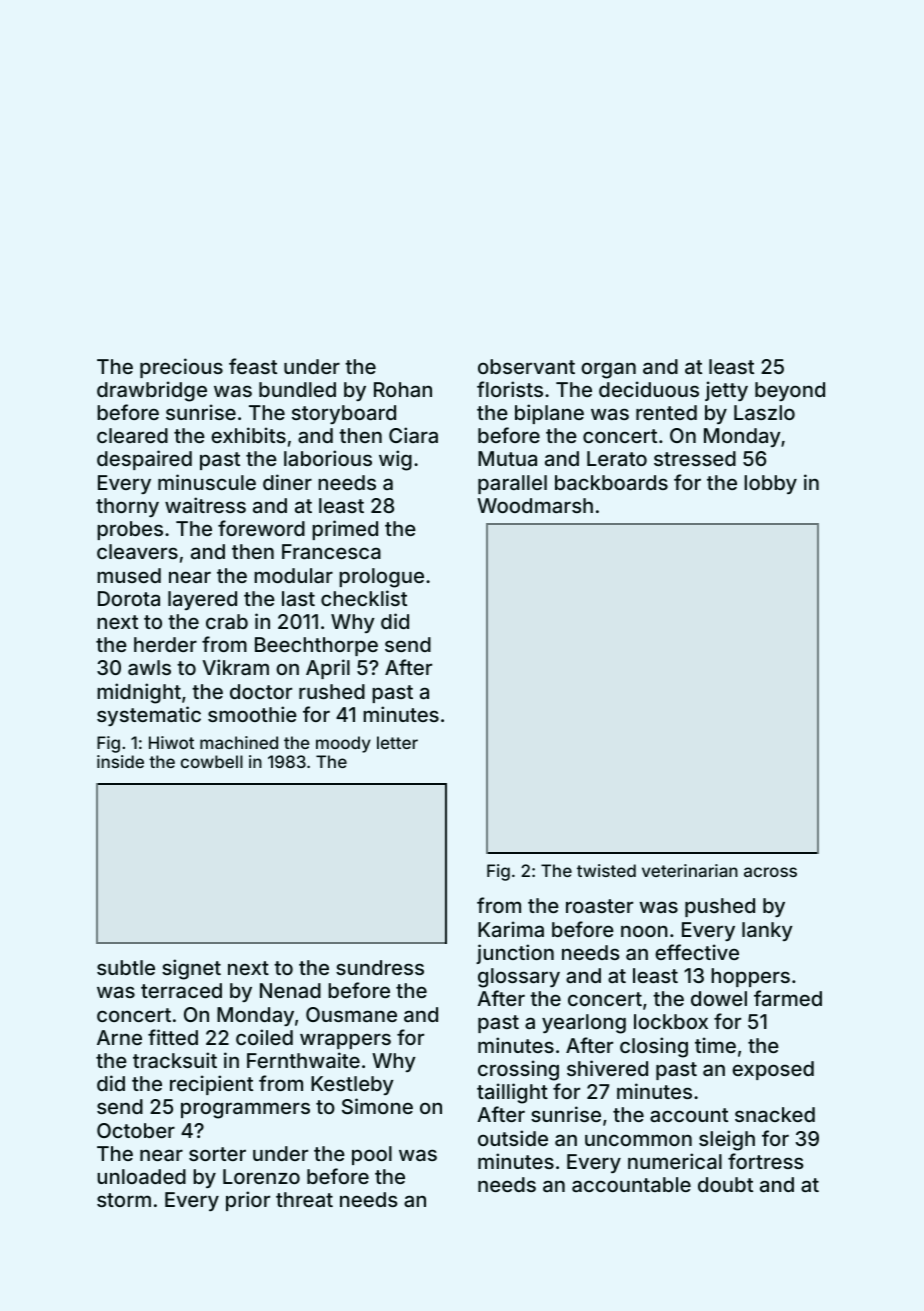  Describe the element at coordinates (697, 952) in the image. I see `effective` at that location.
